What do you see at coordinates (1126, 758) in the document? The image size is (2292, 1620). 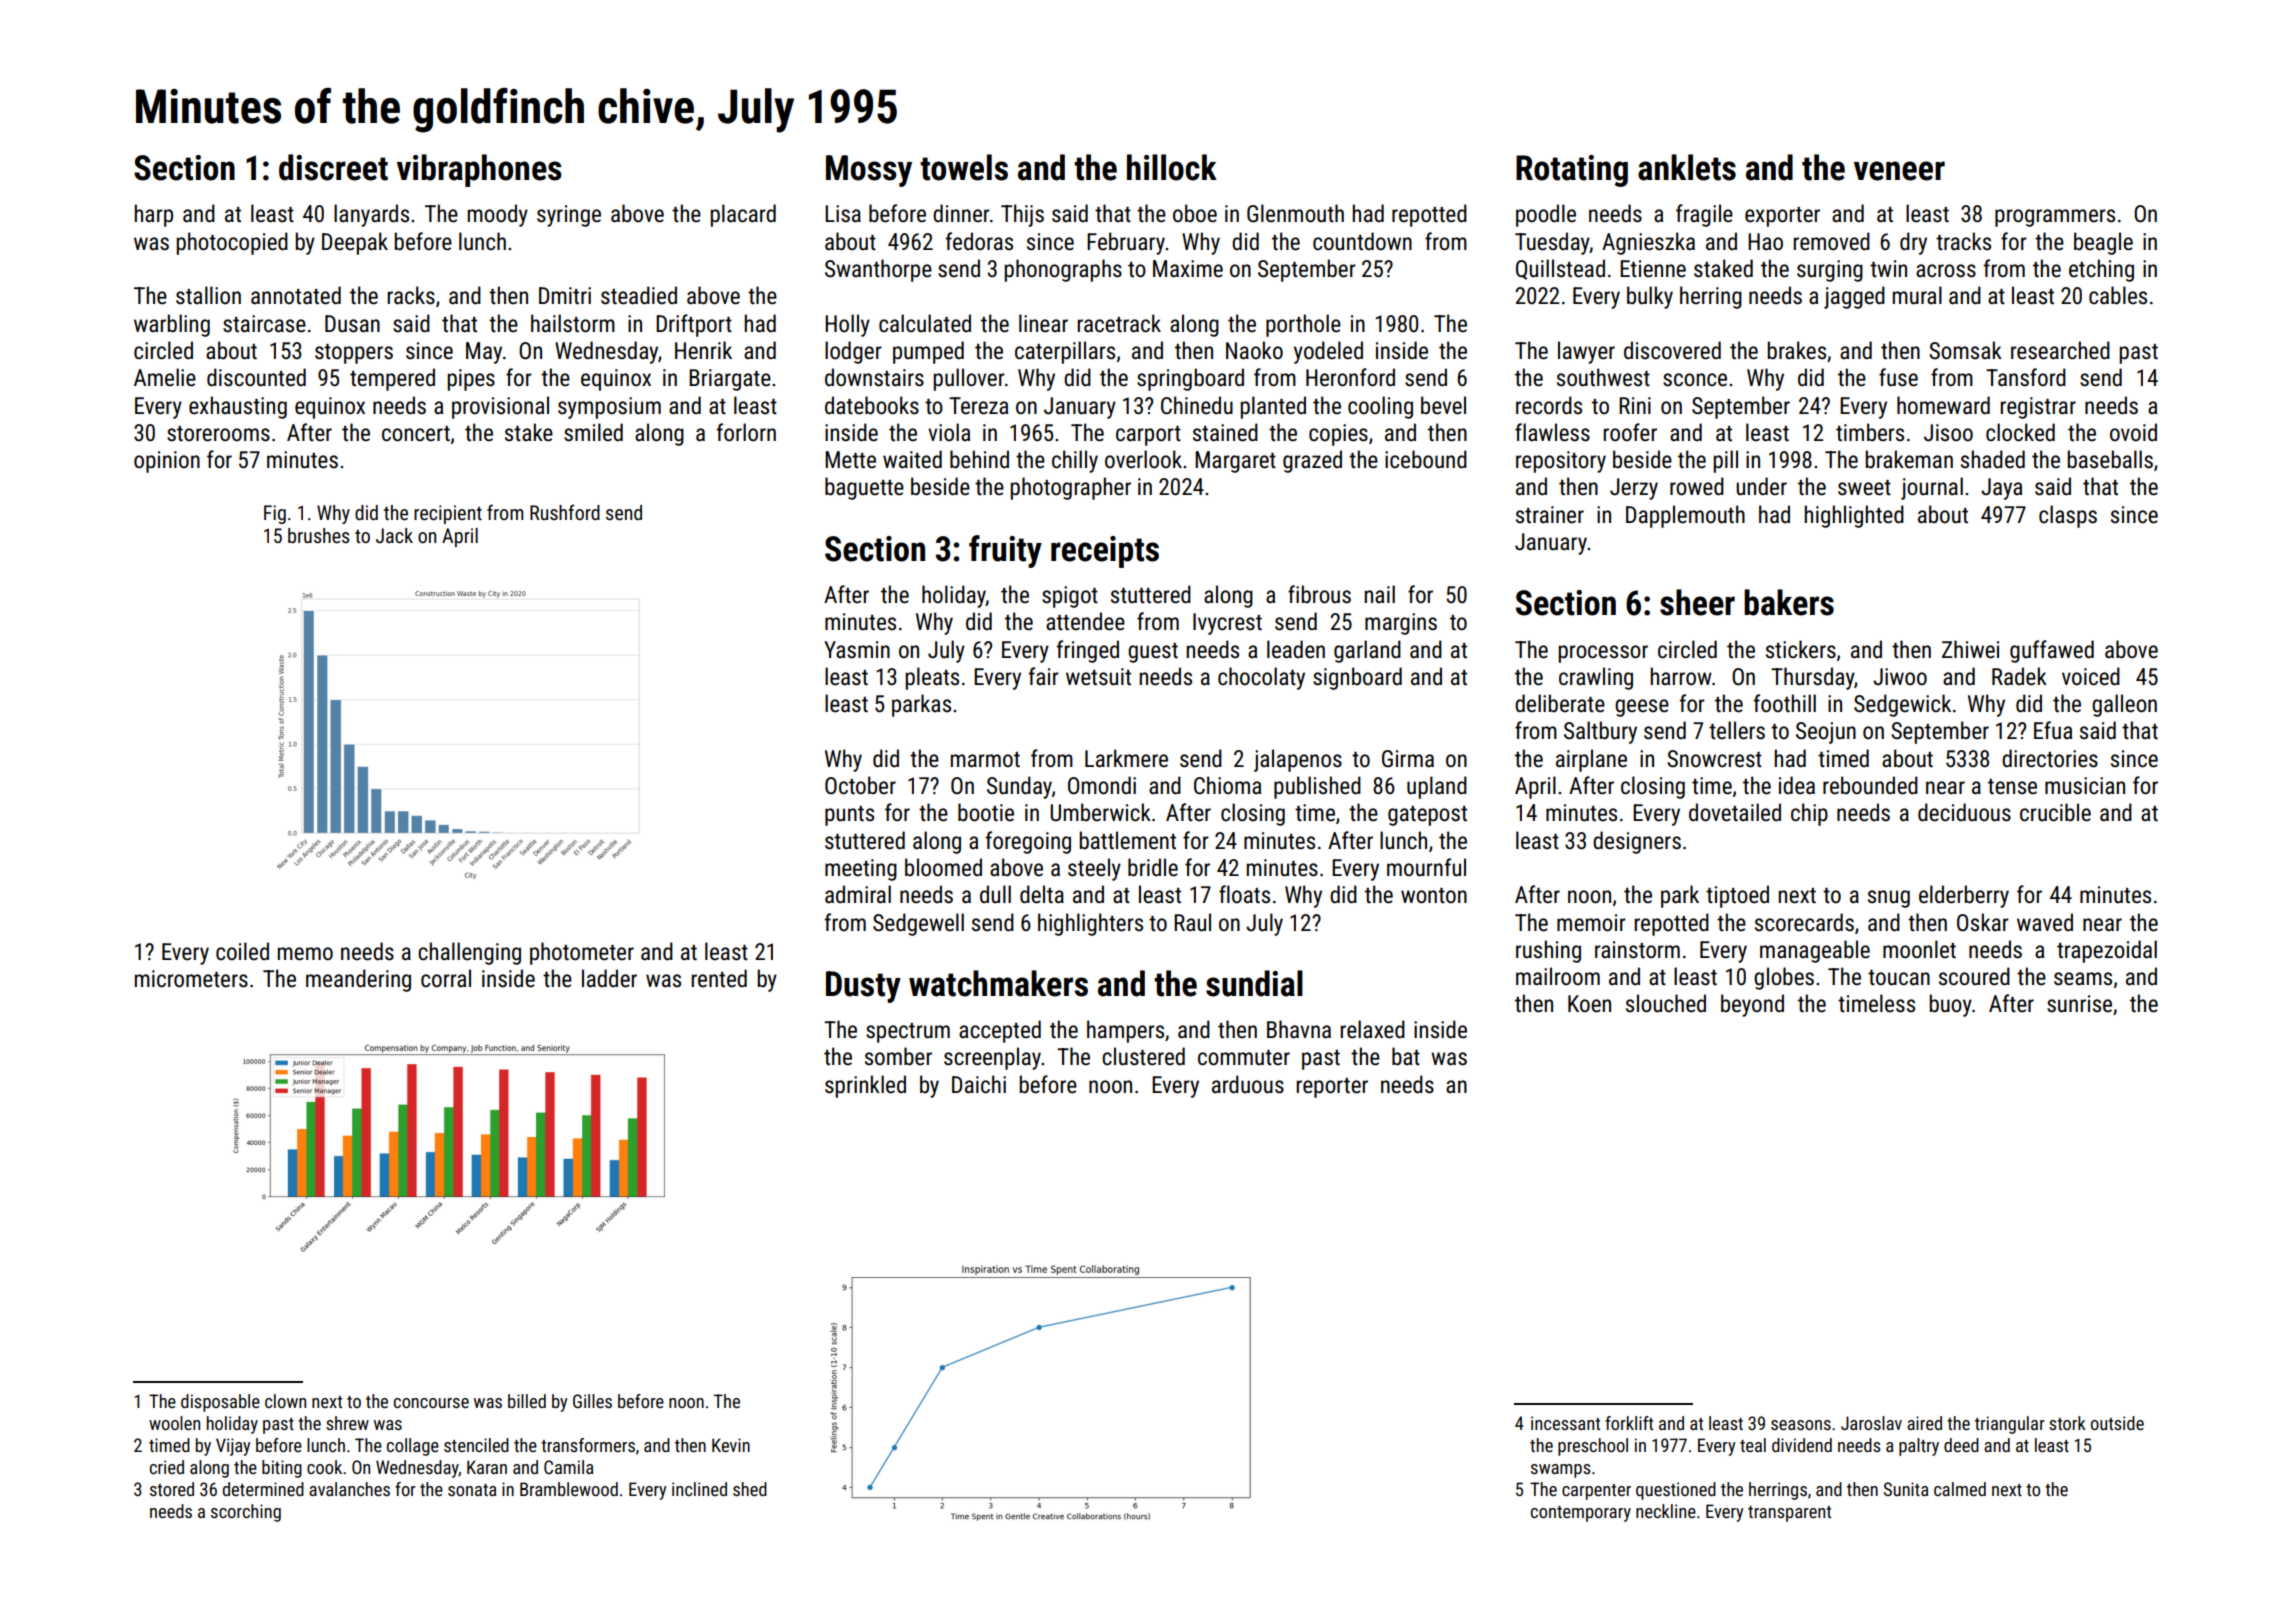 I see `Larkmere` at bounding box center [1126, 758].
